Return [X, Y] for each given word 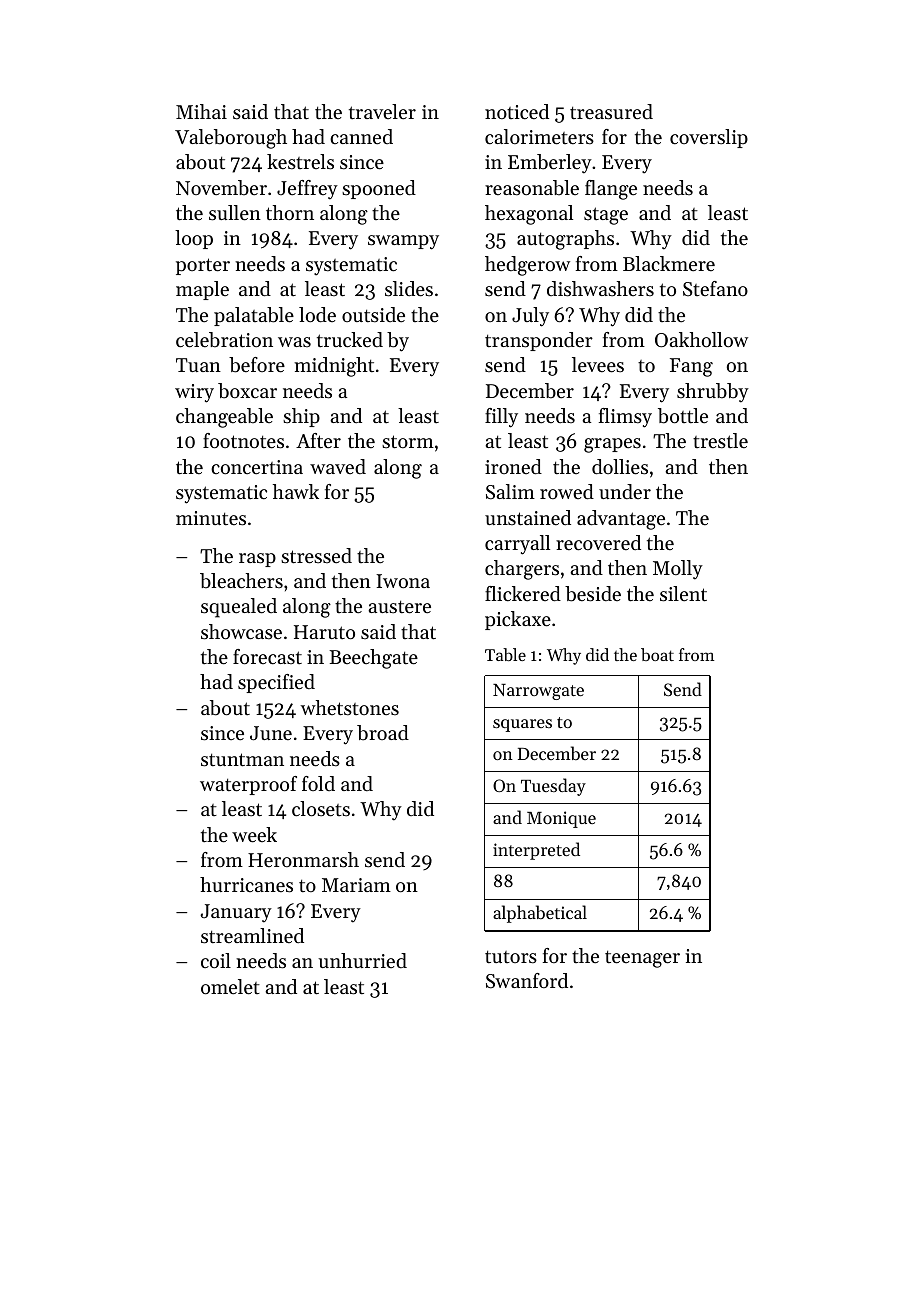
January [236, 913]
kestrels [300, 162]
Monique [561, 819]
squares [522, 725]
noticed [517, 111]
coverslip [709, 138]
